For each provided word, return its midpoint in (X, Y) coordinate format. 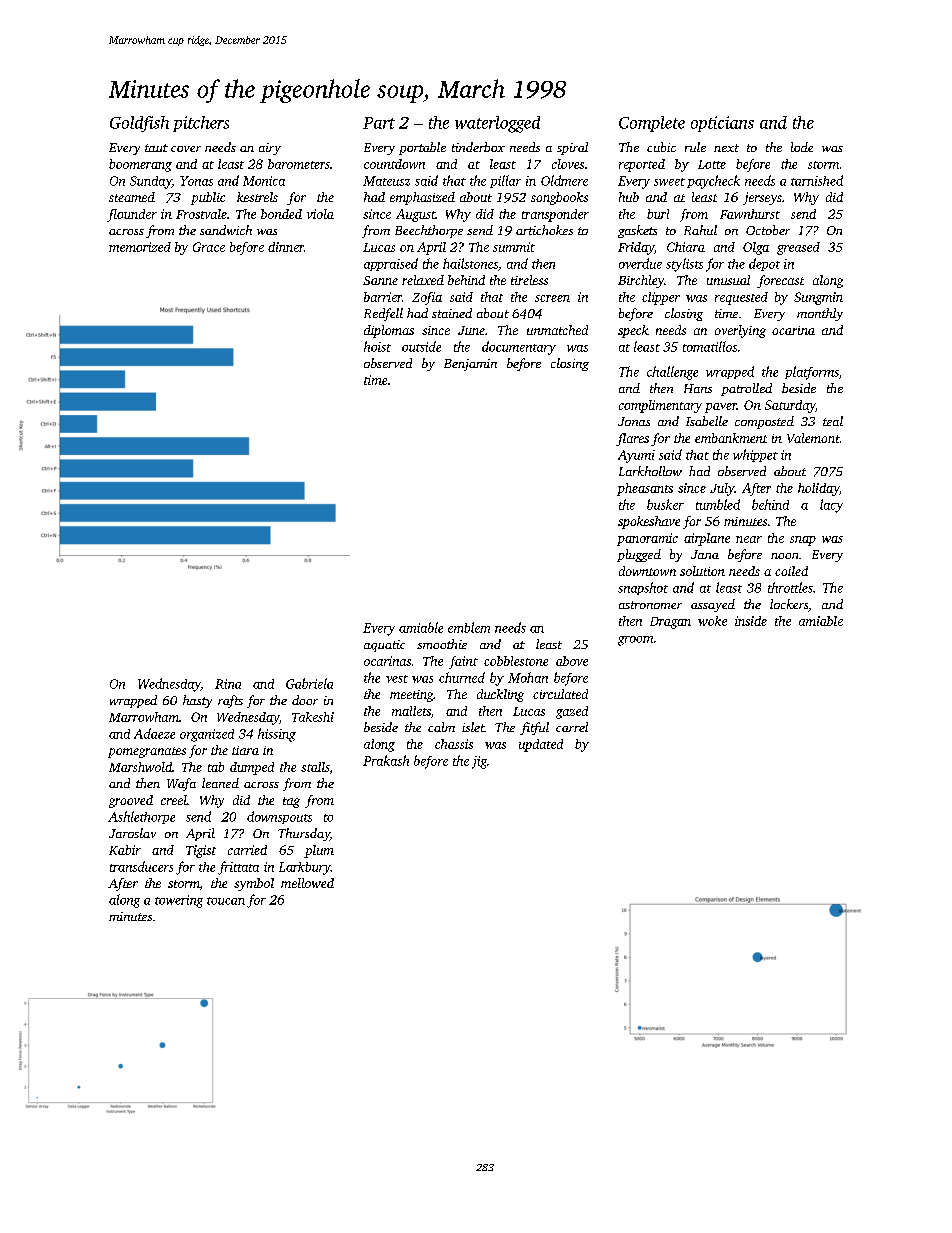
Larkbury (305, 868)
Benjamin (470, 365)
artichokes (544, 230)
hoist (377, 346)
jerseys (762, 198)
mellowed (307, 883)
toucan (226, 901)
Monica (264, 181)
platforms (812, 373)
